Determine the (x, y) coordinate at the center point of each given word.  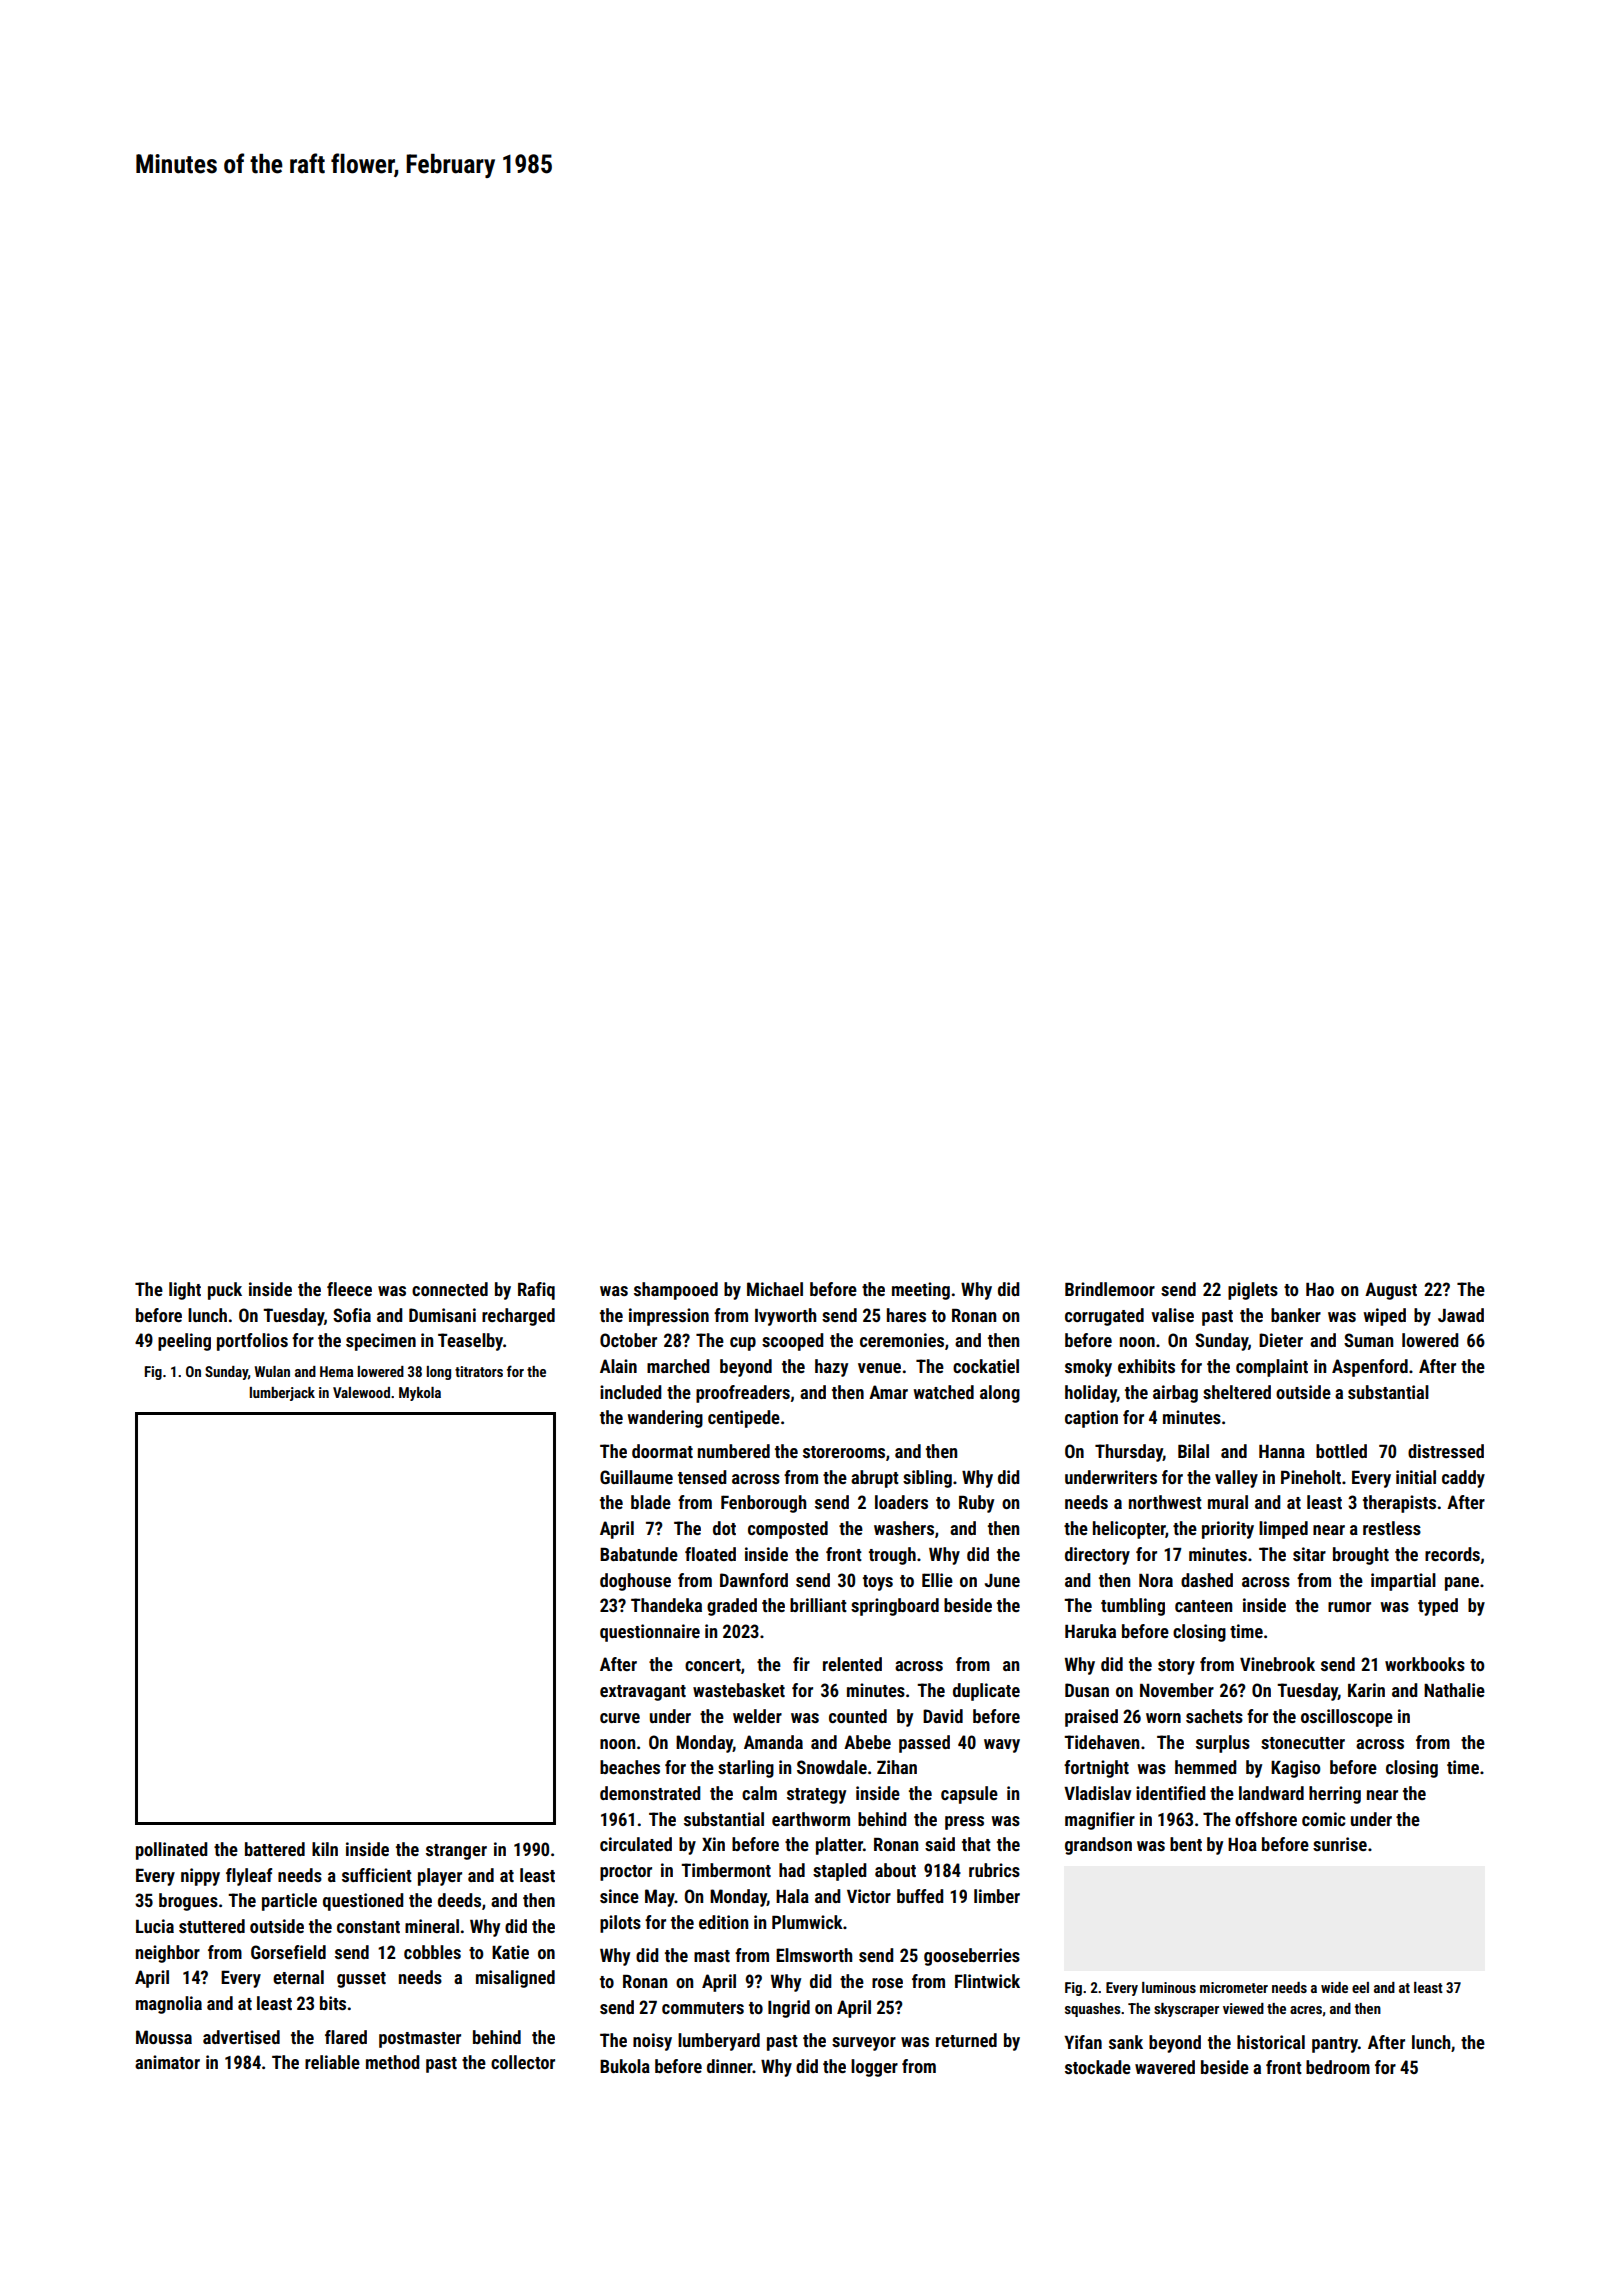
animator (167, 2062)
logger (874, 2068)
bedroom (1338, 2067)
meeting (921, 1291)
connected (450, 1289)
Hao (1320, 1289)
